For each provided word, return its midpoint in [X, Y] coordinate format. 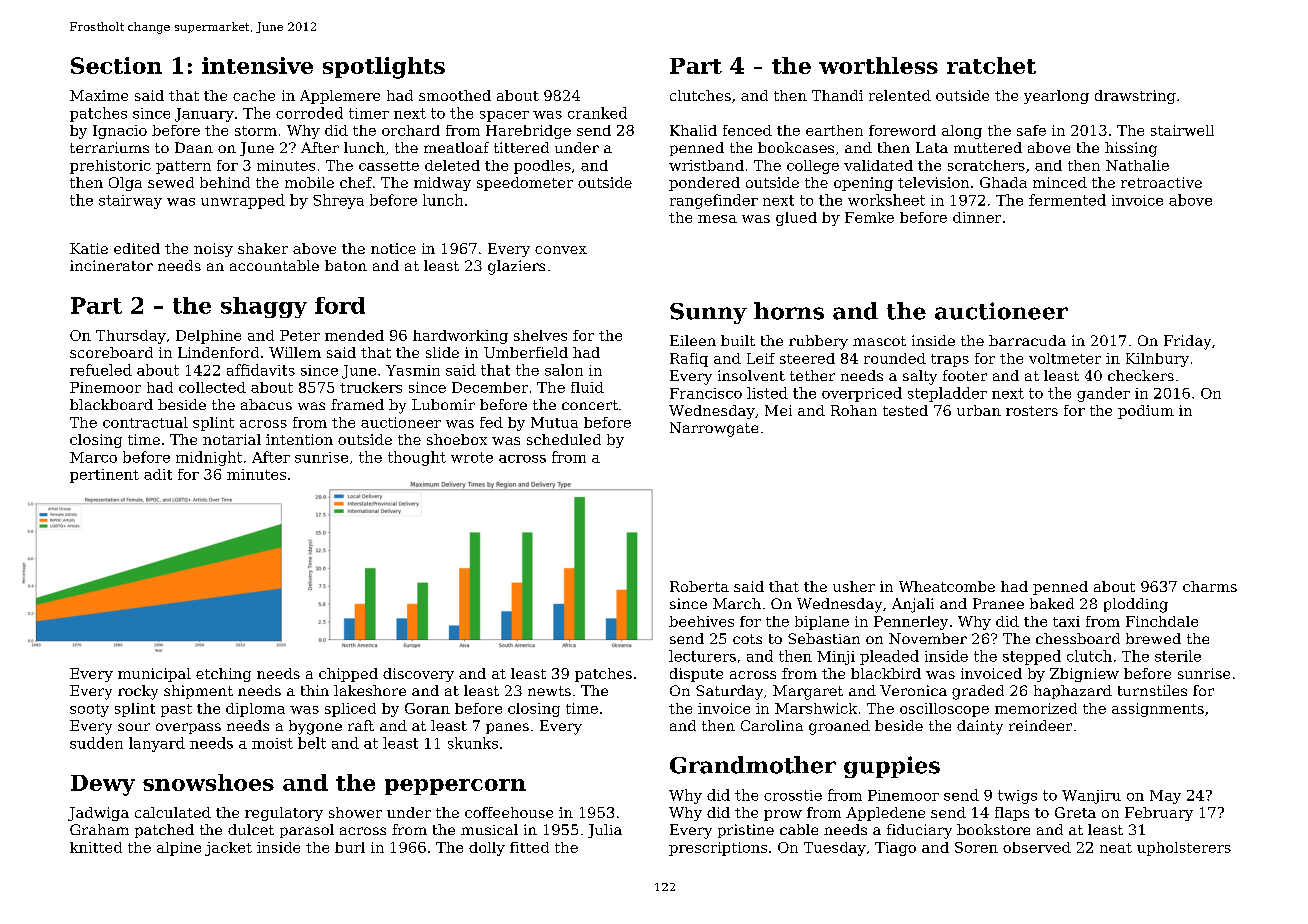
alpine [179, 849]
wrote [472, 457]
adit [158, 474]
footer [965, 375]
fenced [747, 130]
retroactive [1161, 182]
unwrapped [243, 201]
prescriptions [718, 849]
